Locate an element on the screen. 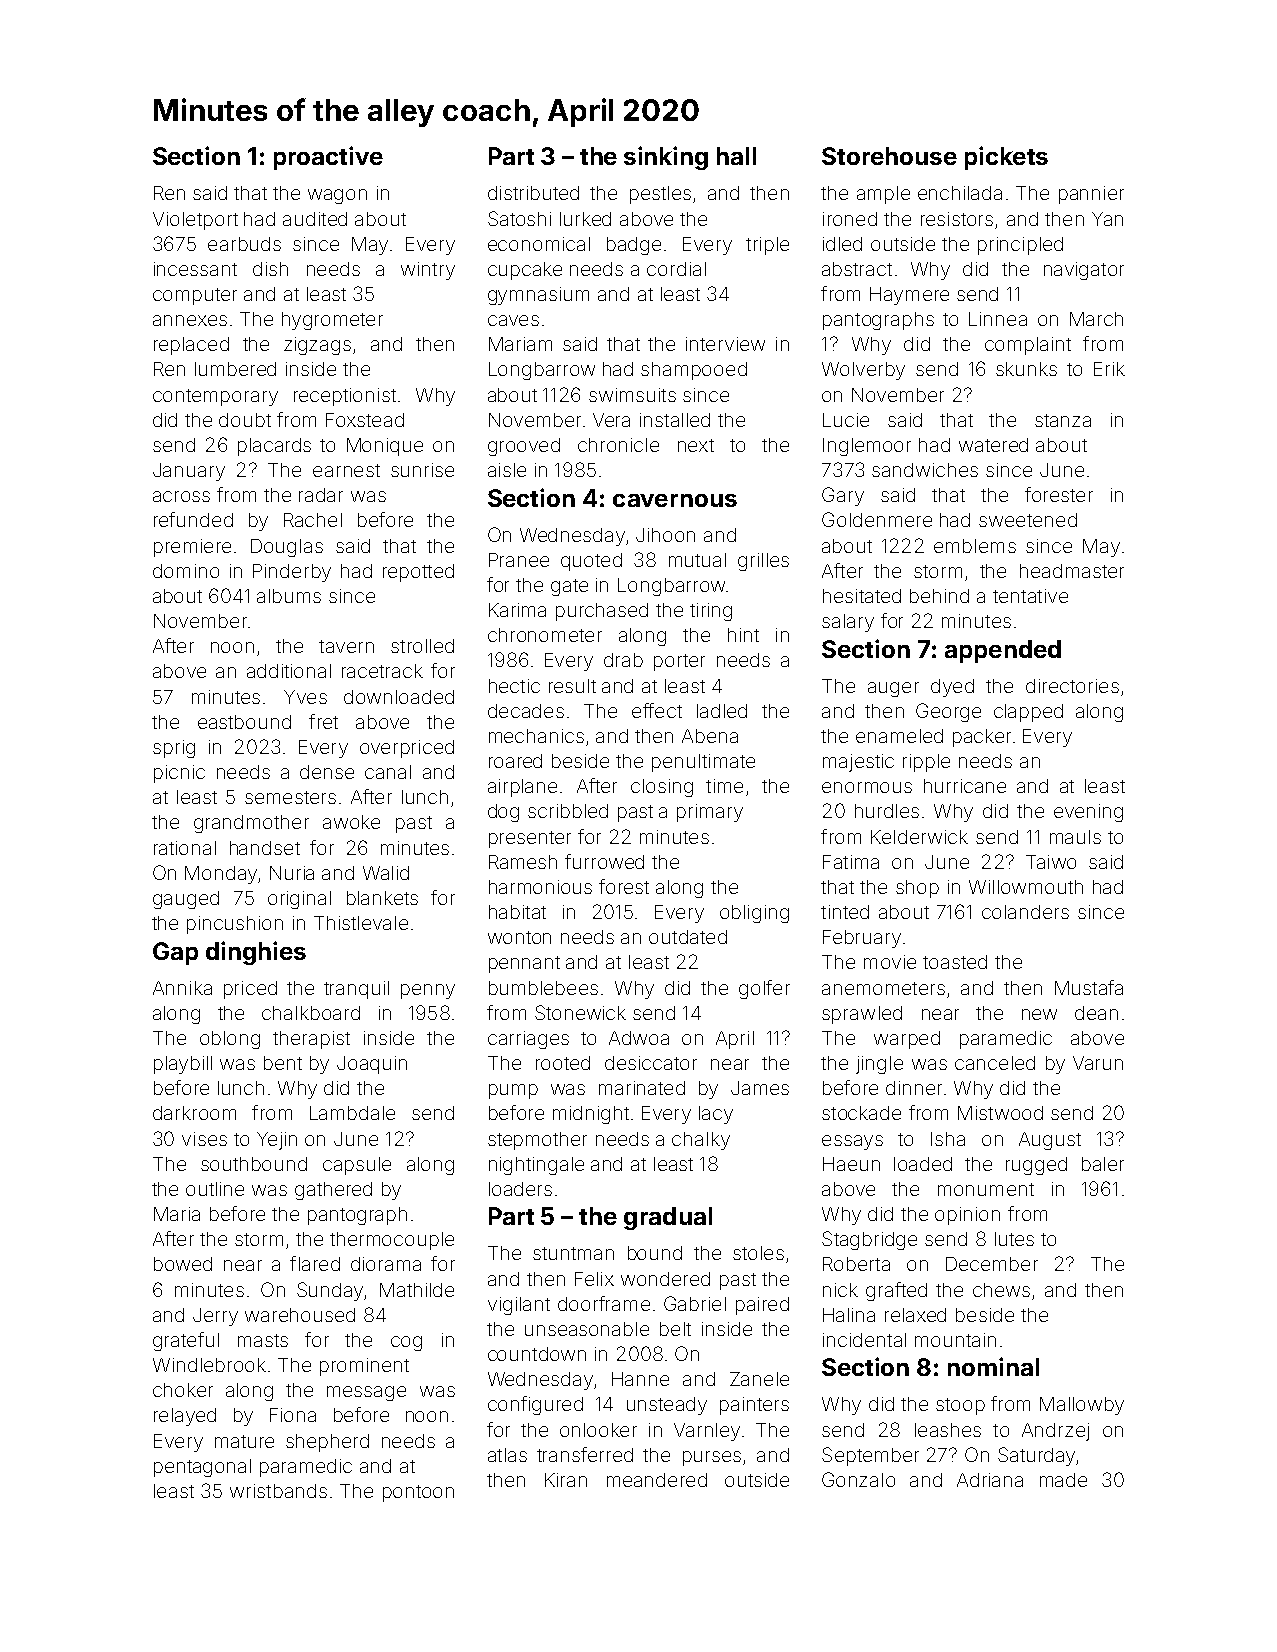 The image size is (1277, 1652). dinner is located at coordinates (914, 1088).
